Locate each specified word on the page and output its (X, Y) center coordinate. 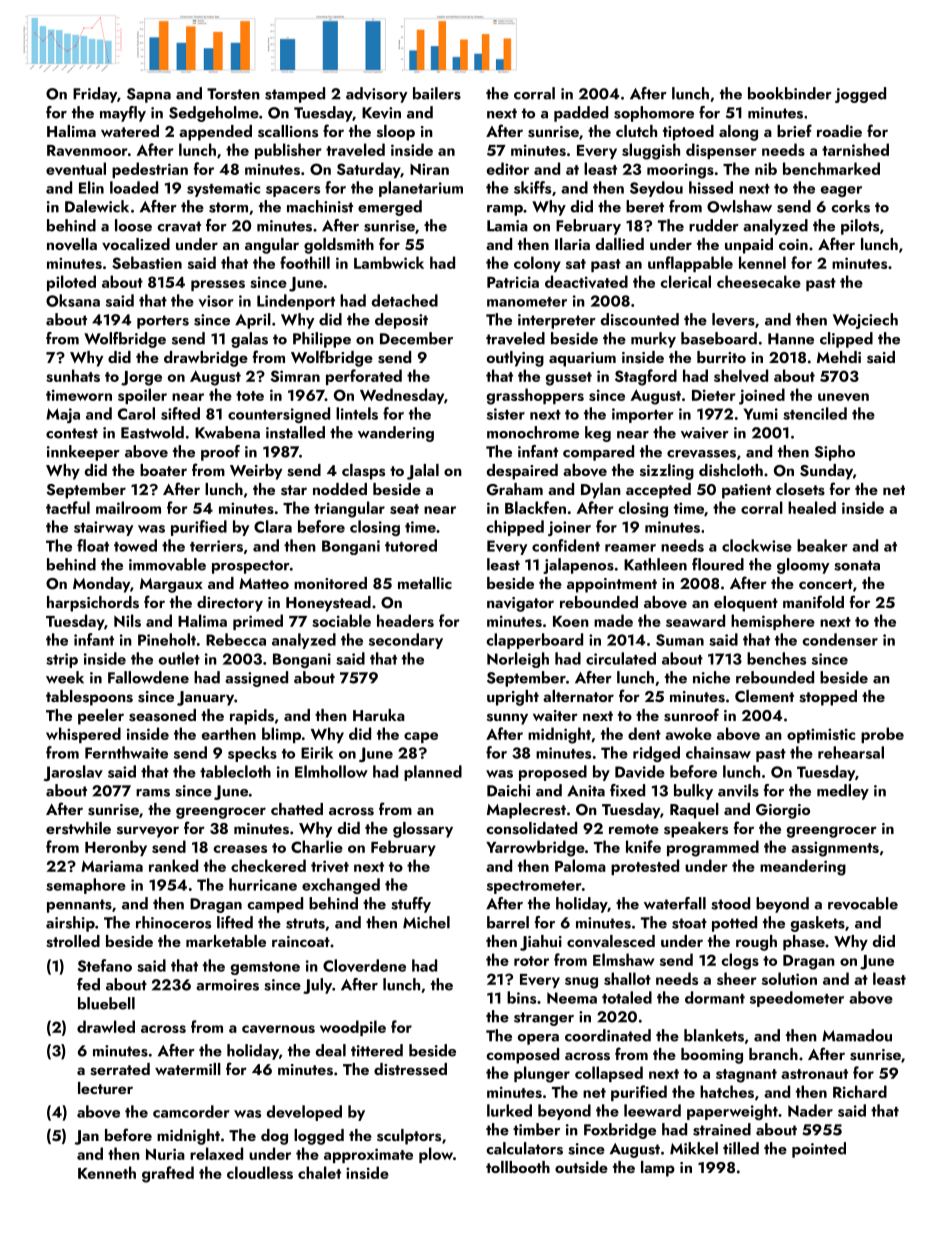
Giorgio (783, 811)
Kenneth (107, 1172)
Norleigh (518, 660)
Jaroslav (73, 773)
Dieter (714, 395)
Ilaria (572, 244)
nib (766, 168)
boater (163, 470)
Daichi (508, 790)
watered (130, 131)
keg (598, 434)
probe (882, 735)
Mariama (112, 866)
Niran (429, 169)
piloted (71, 283)
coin (793, 244)
